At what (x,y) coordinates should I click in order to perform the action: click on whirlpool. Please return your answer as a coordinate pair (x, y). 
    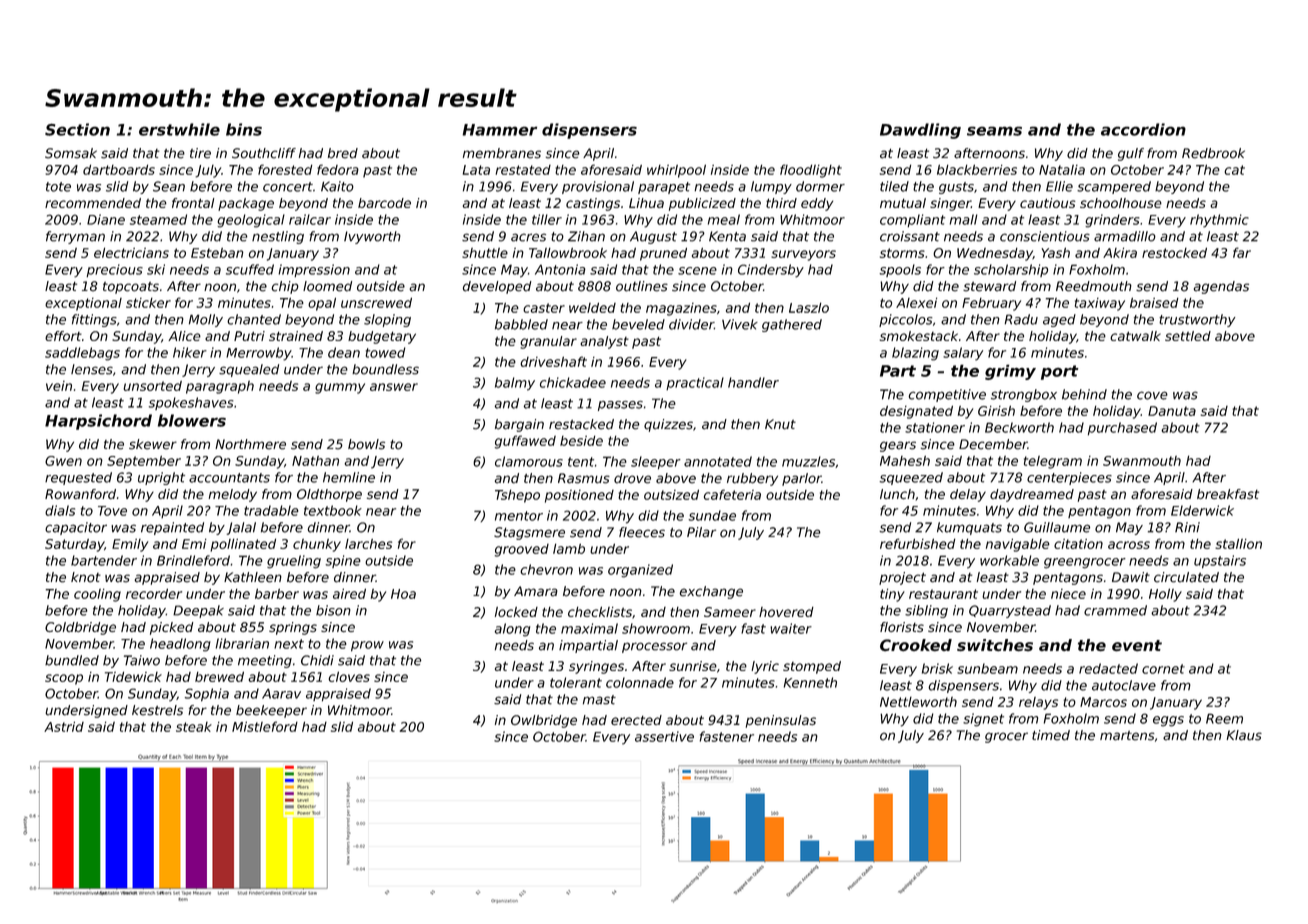
    Looking at the image, I should click on (676, 171).
